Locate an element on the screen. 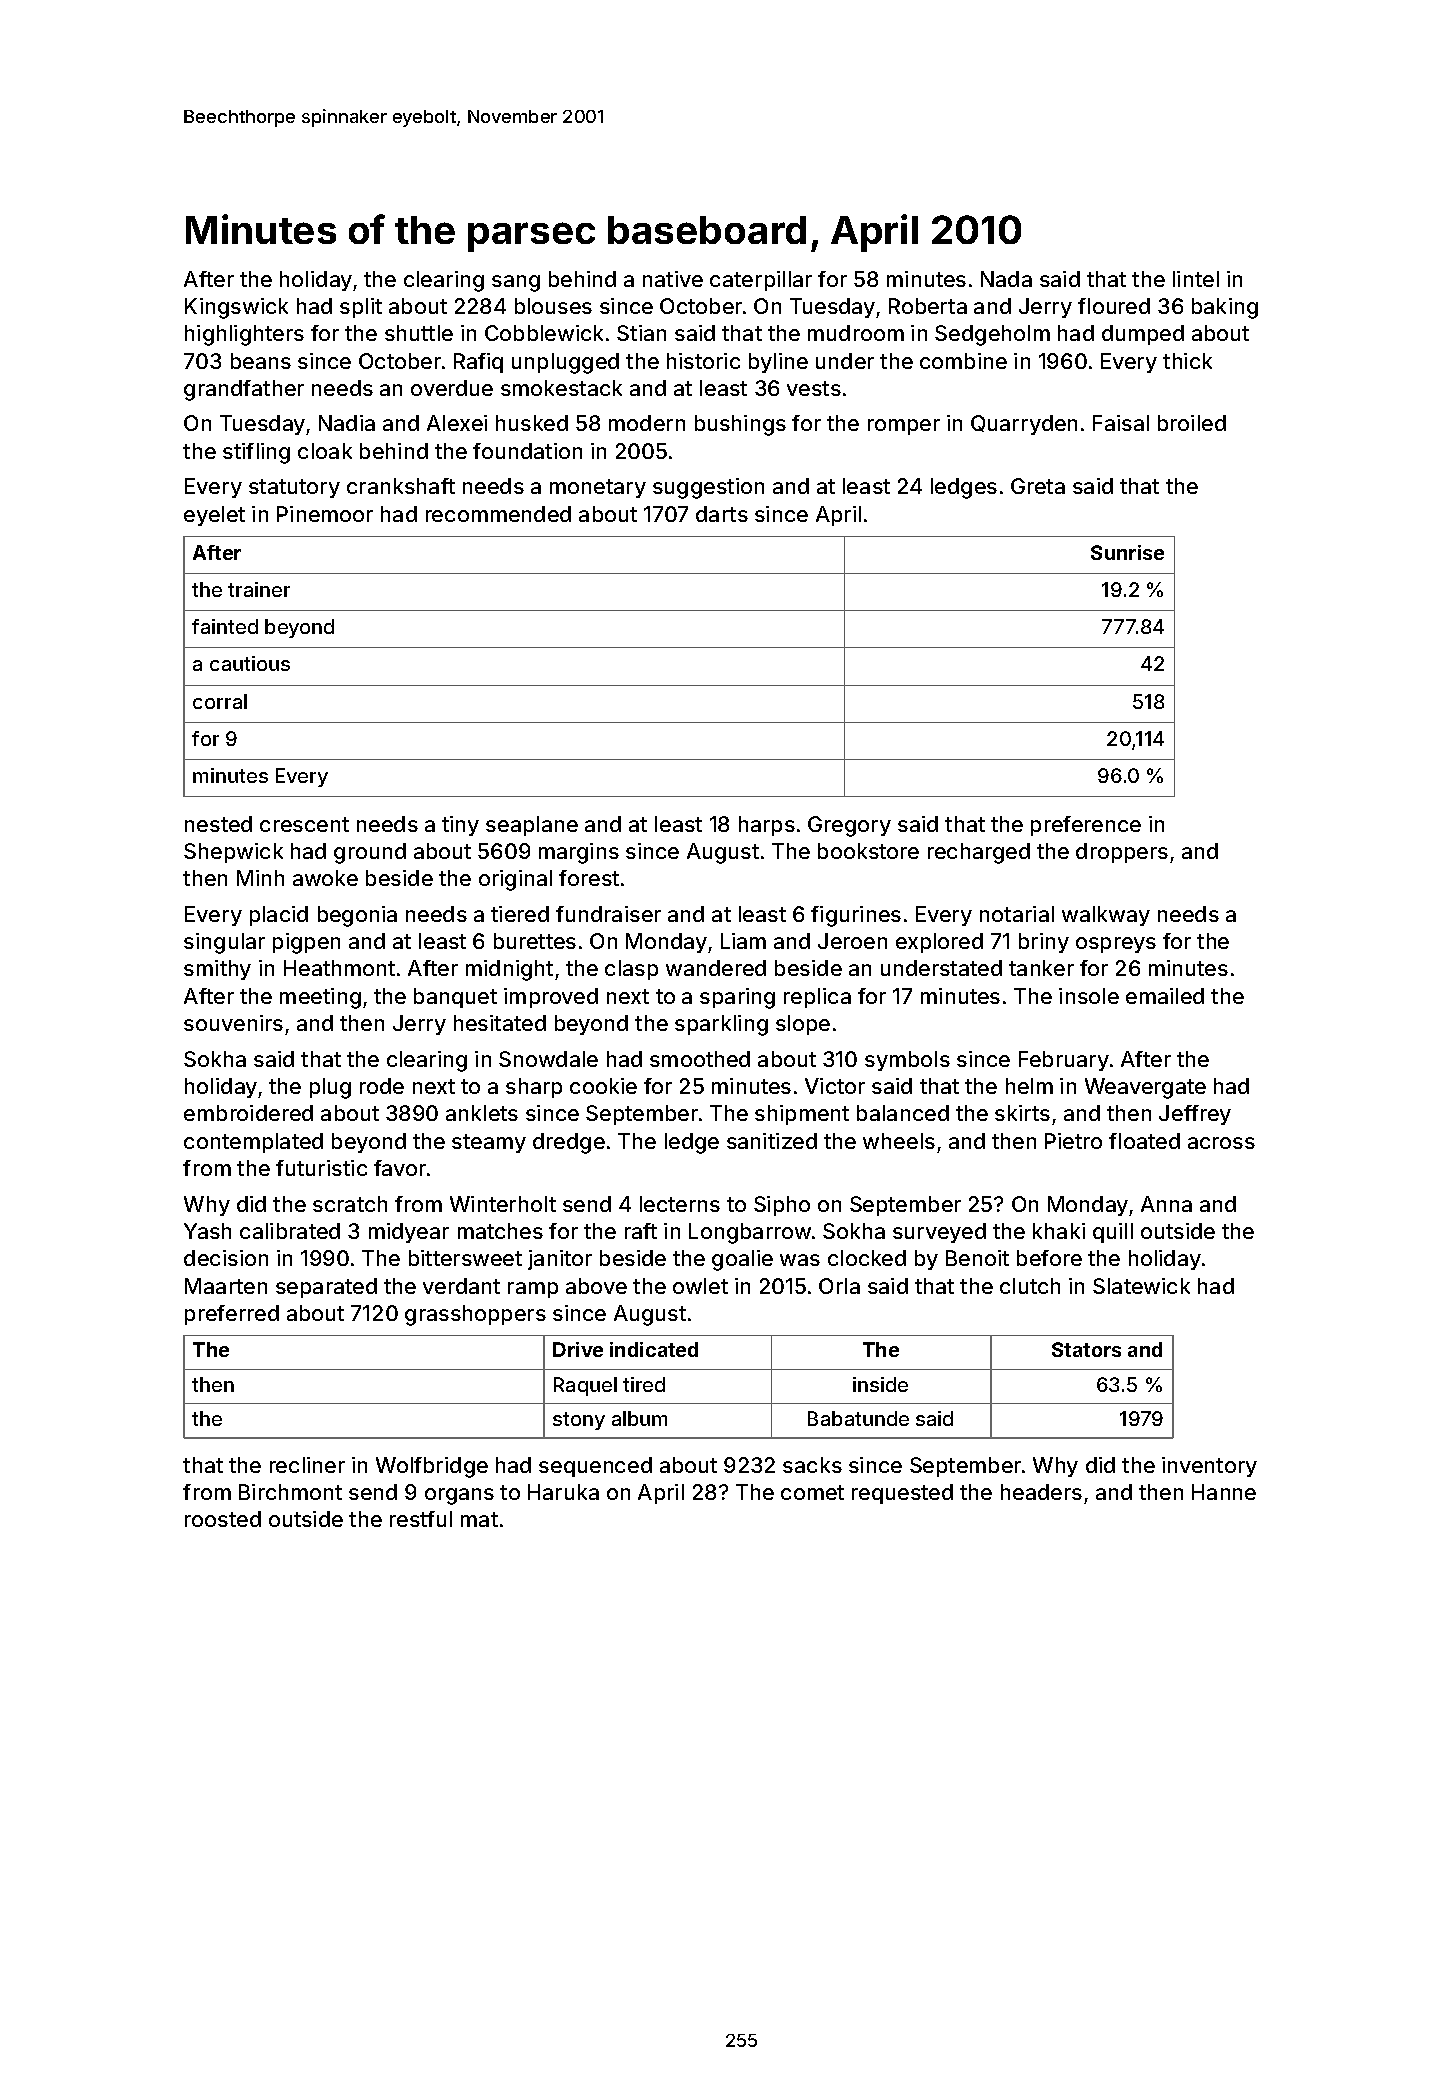  lintel is located at coordinates (1196, 279).
